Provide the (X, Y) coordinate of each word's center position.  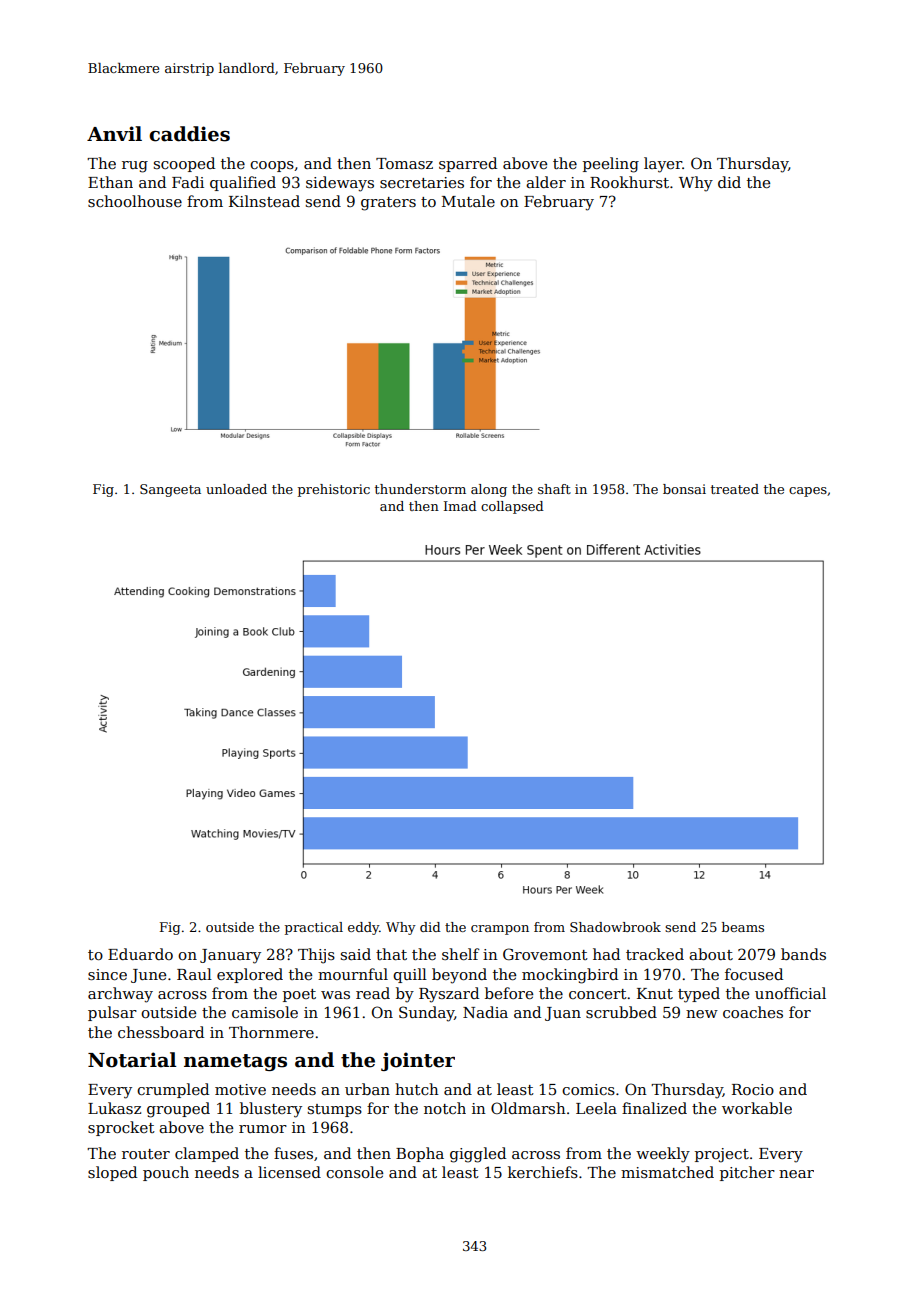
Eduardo (140, 954)
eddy (363, 928)
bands (803, 954)
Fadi (188, 182)
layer (663, 165)
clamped (207, 1154)
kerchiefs (543, 1172)
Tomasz (404, 163)
